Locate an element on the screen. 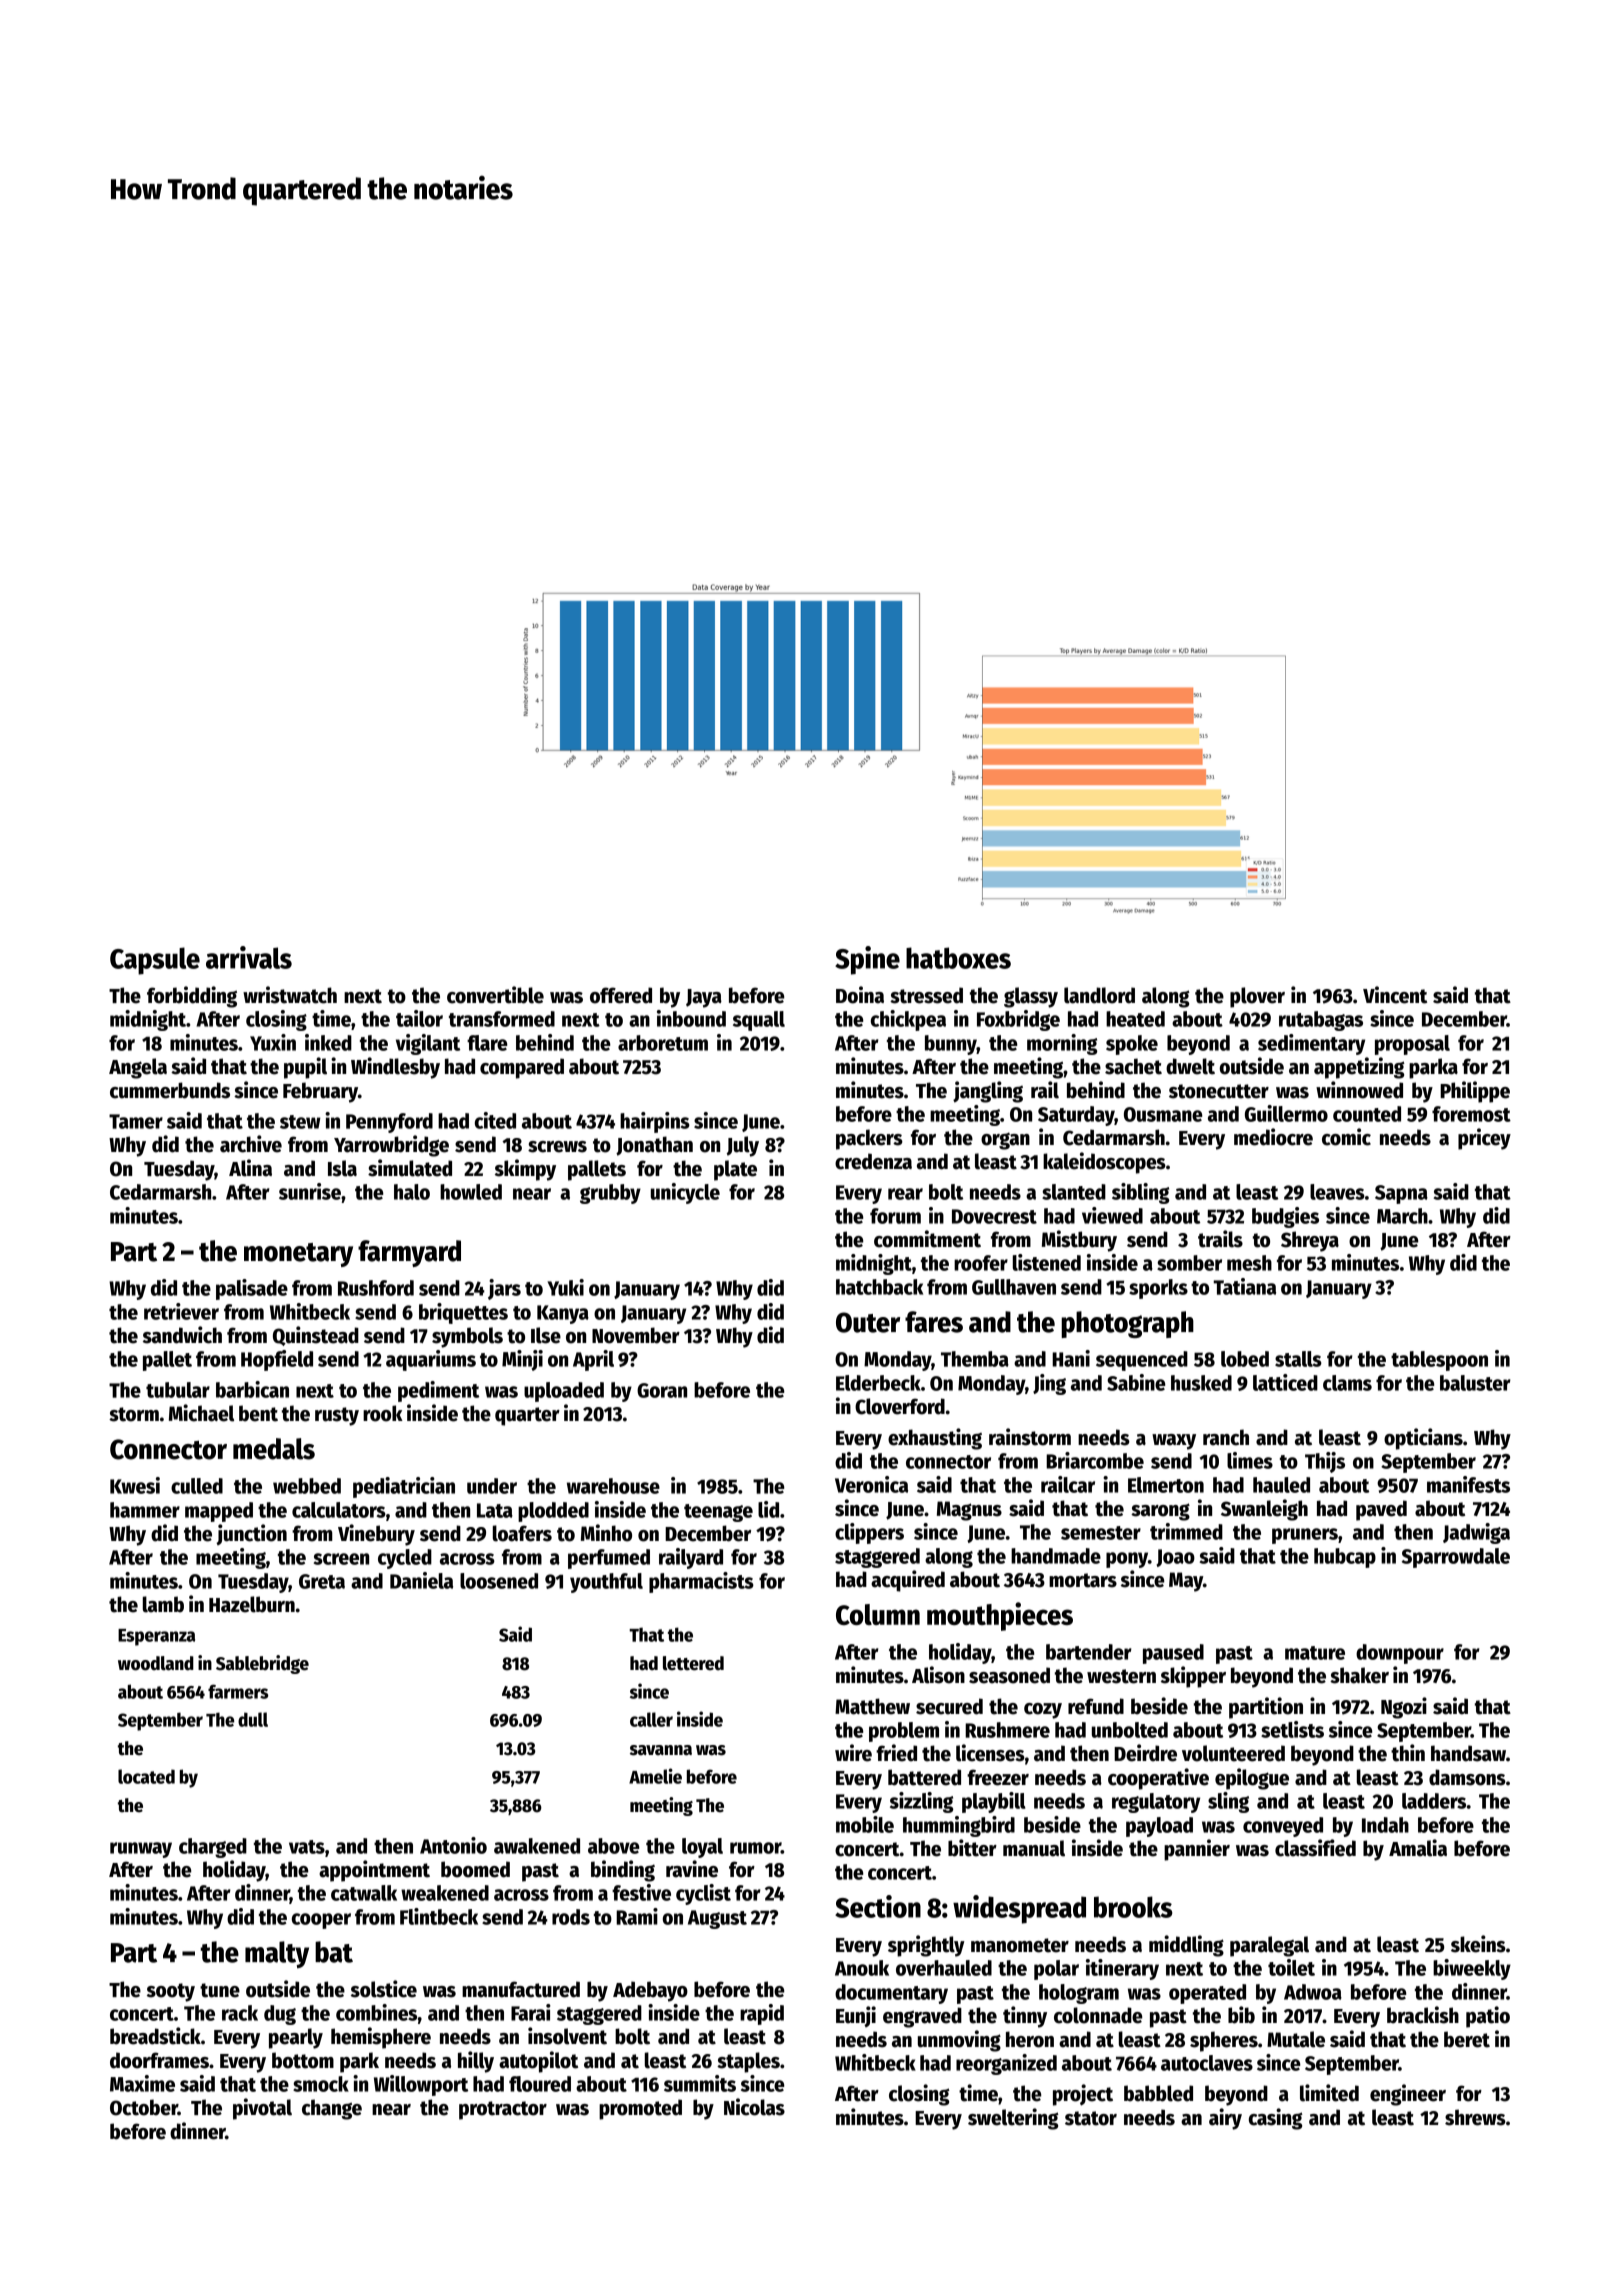 This screenshot has width=1620, height=2292. Guillermo is located at coordinates (1286, 1113).
